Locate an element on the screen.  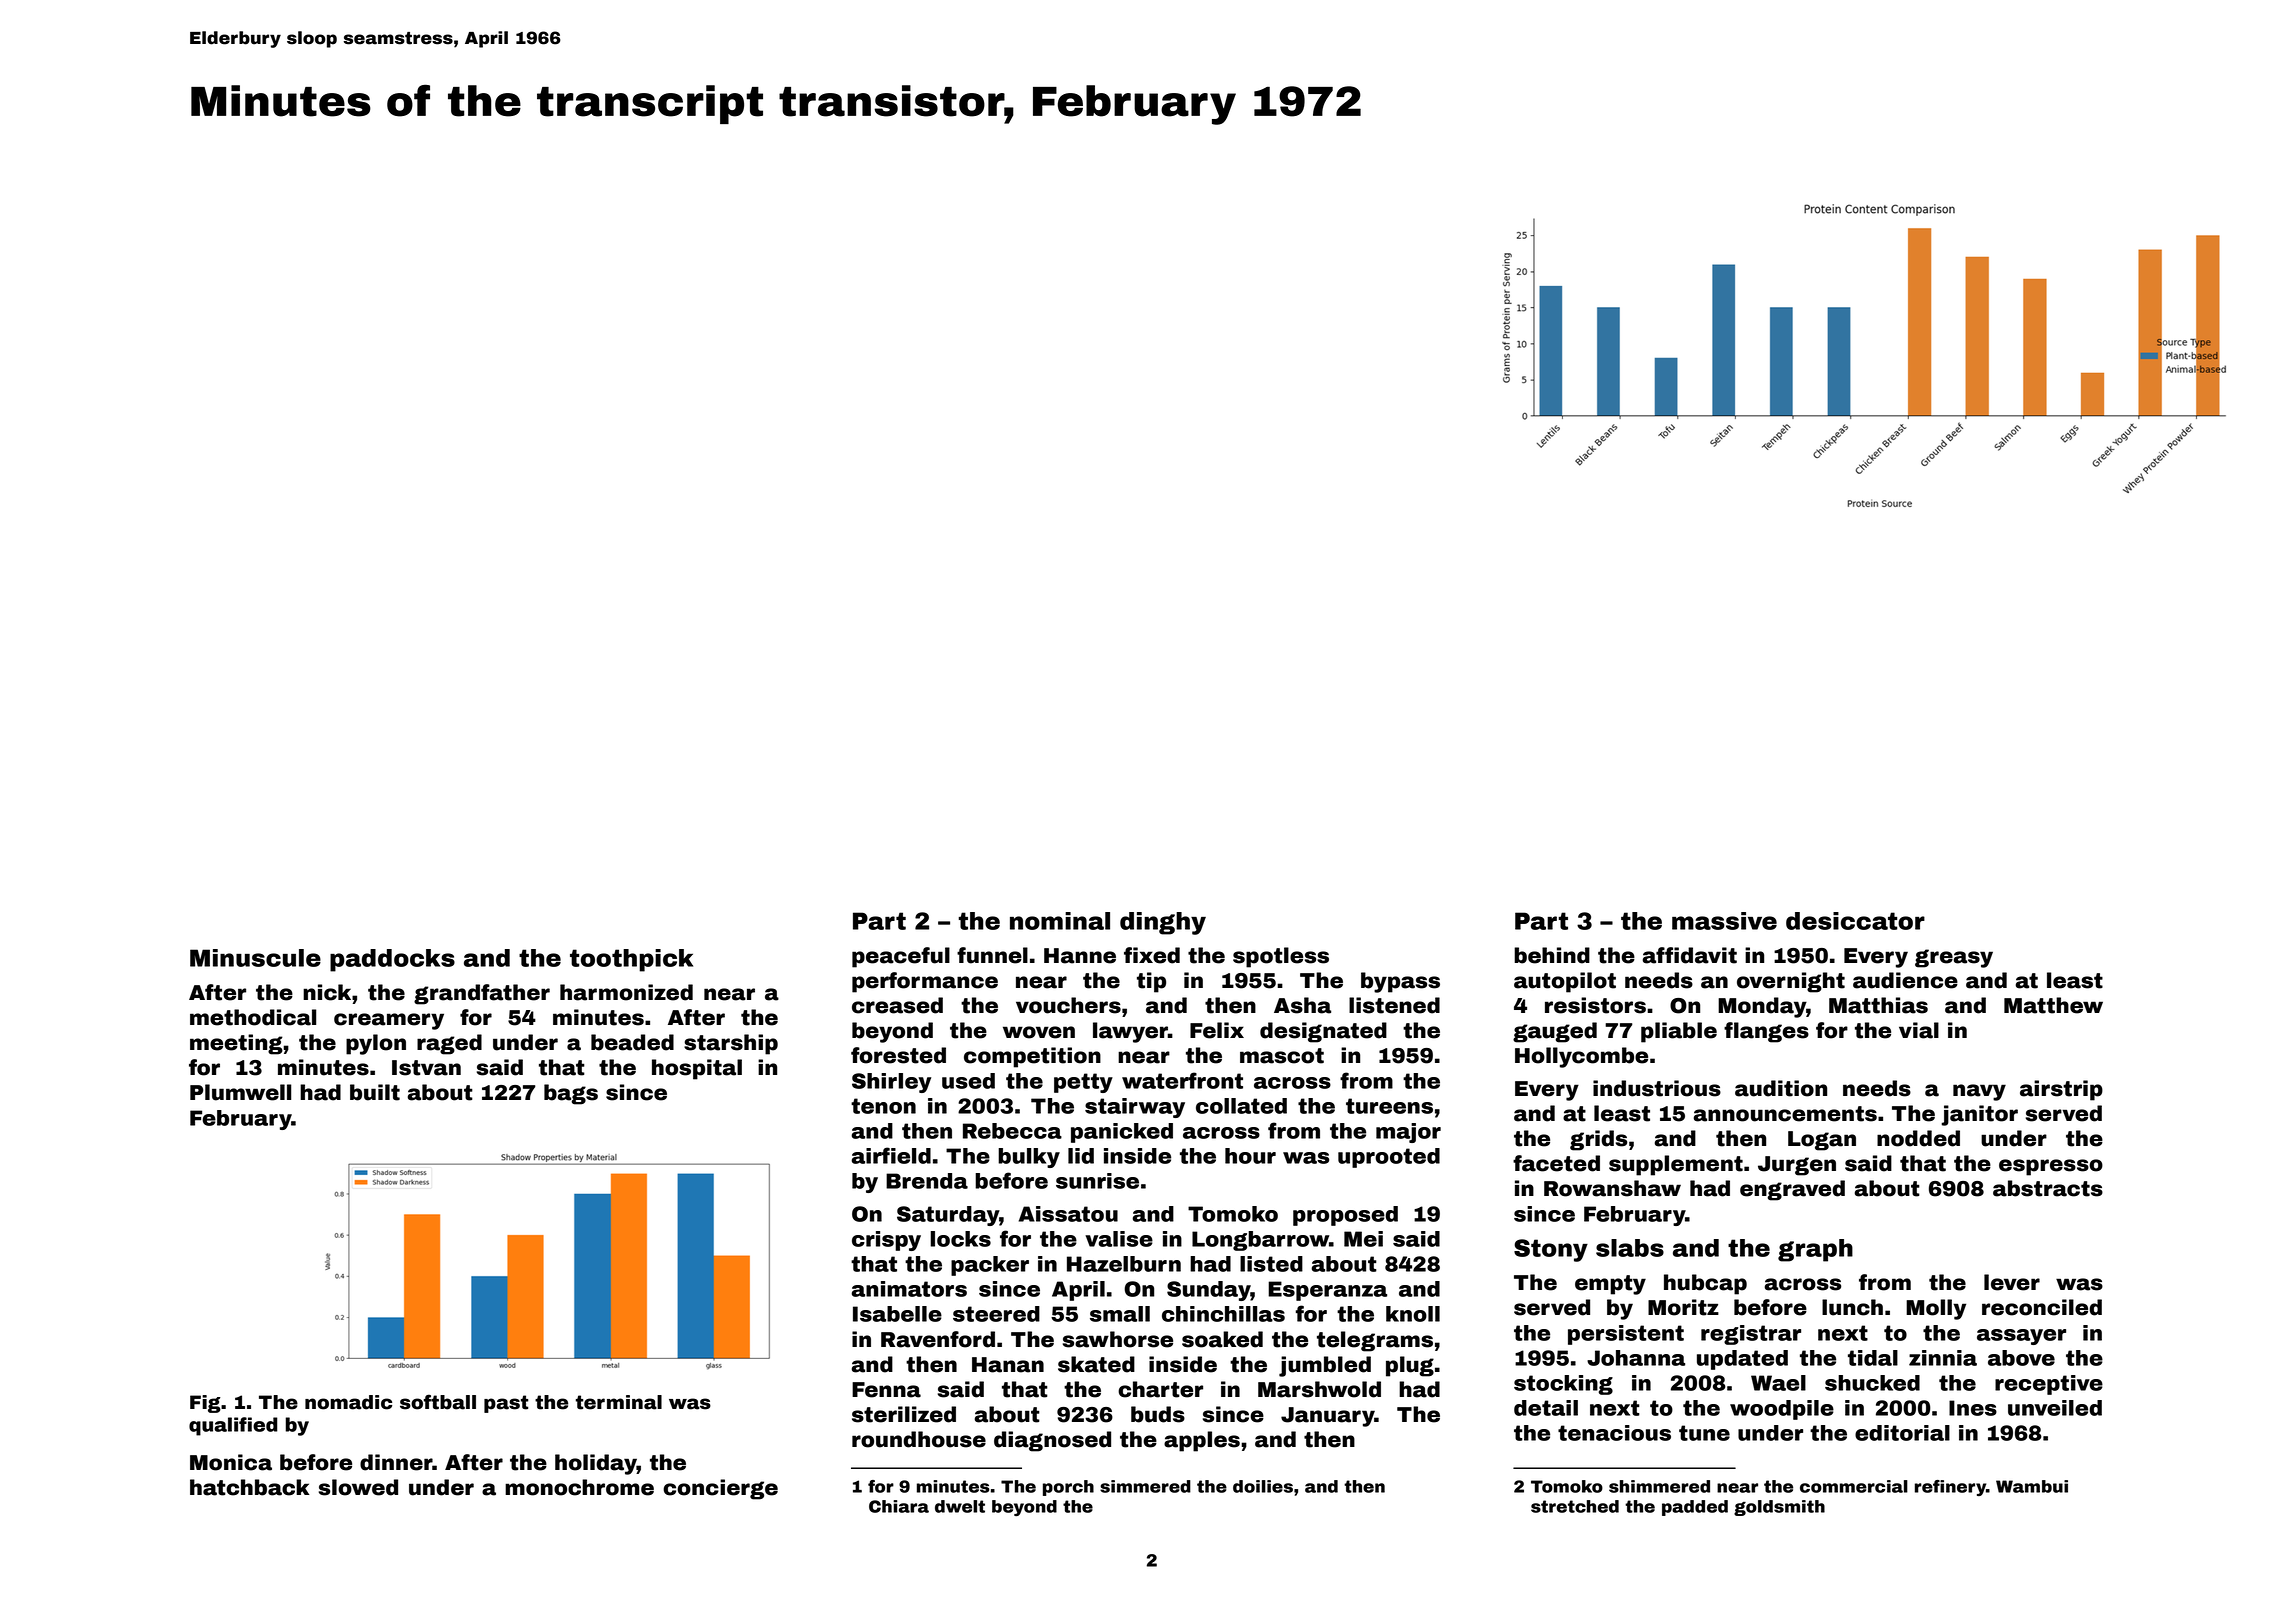
autopilot is located at coordinates (1565, 982).
